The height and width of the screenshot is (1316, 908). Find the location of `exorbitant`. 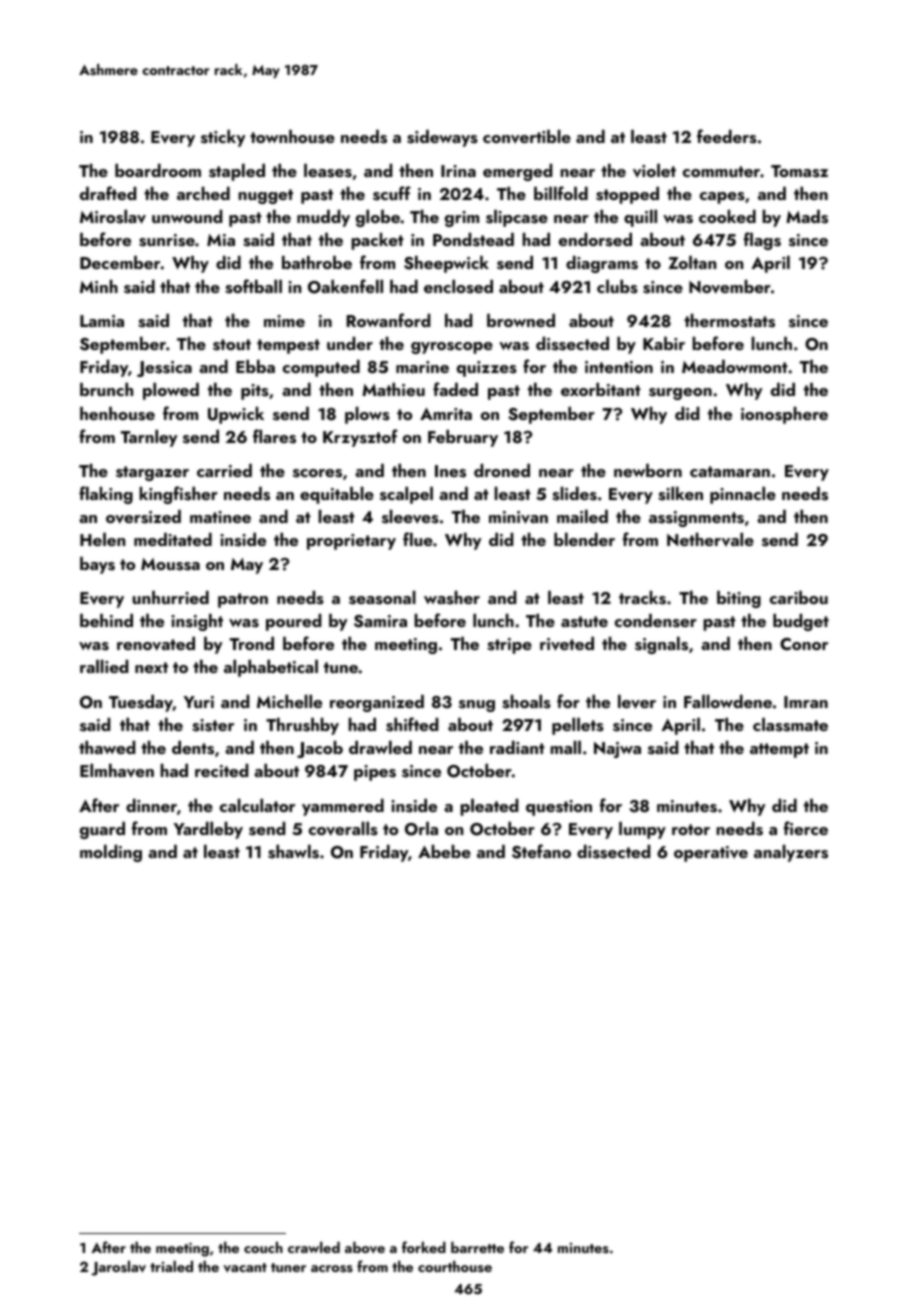

exorbitant is located at coordinates (601, 389).
